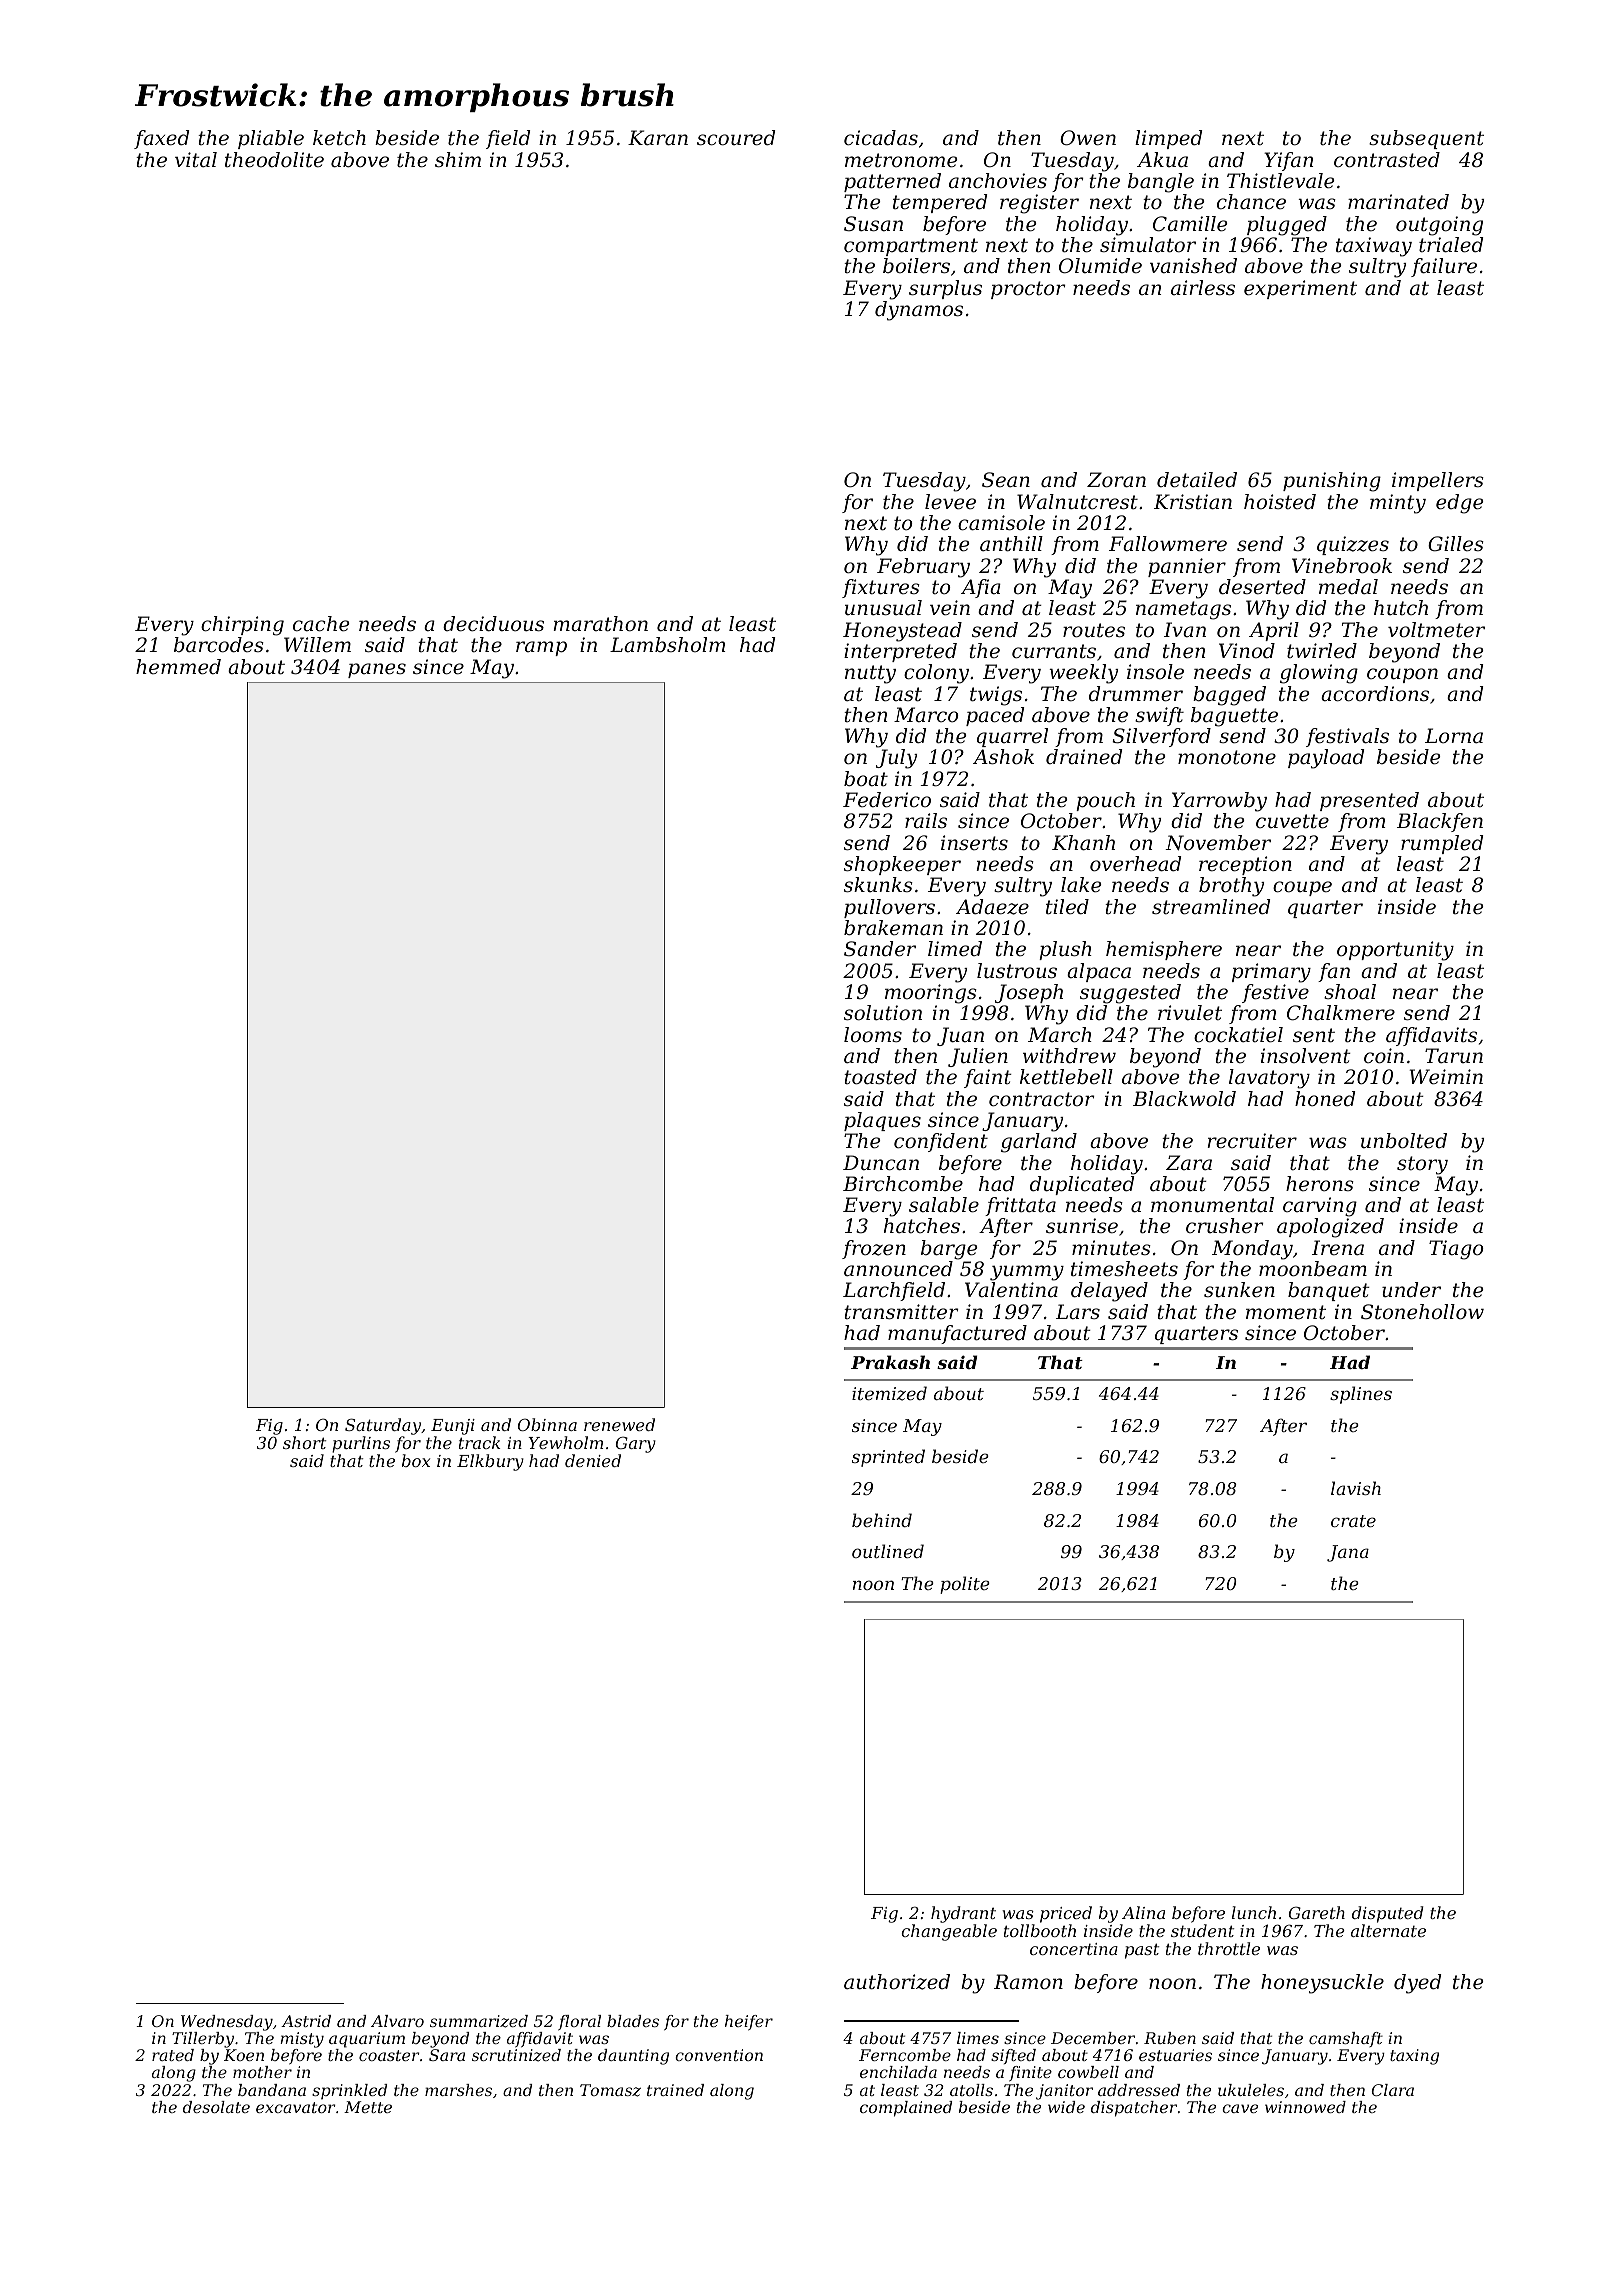  What do you see at coordinates (304, 1442) in the image?
I see `short` at bounding box center [304, 1442].
